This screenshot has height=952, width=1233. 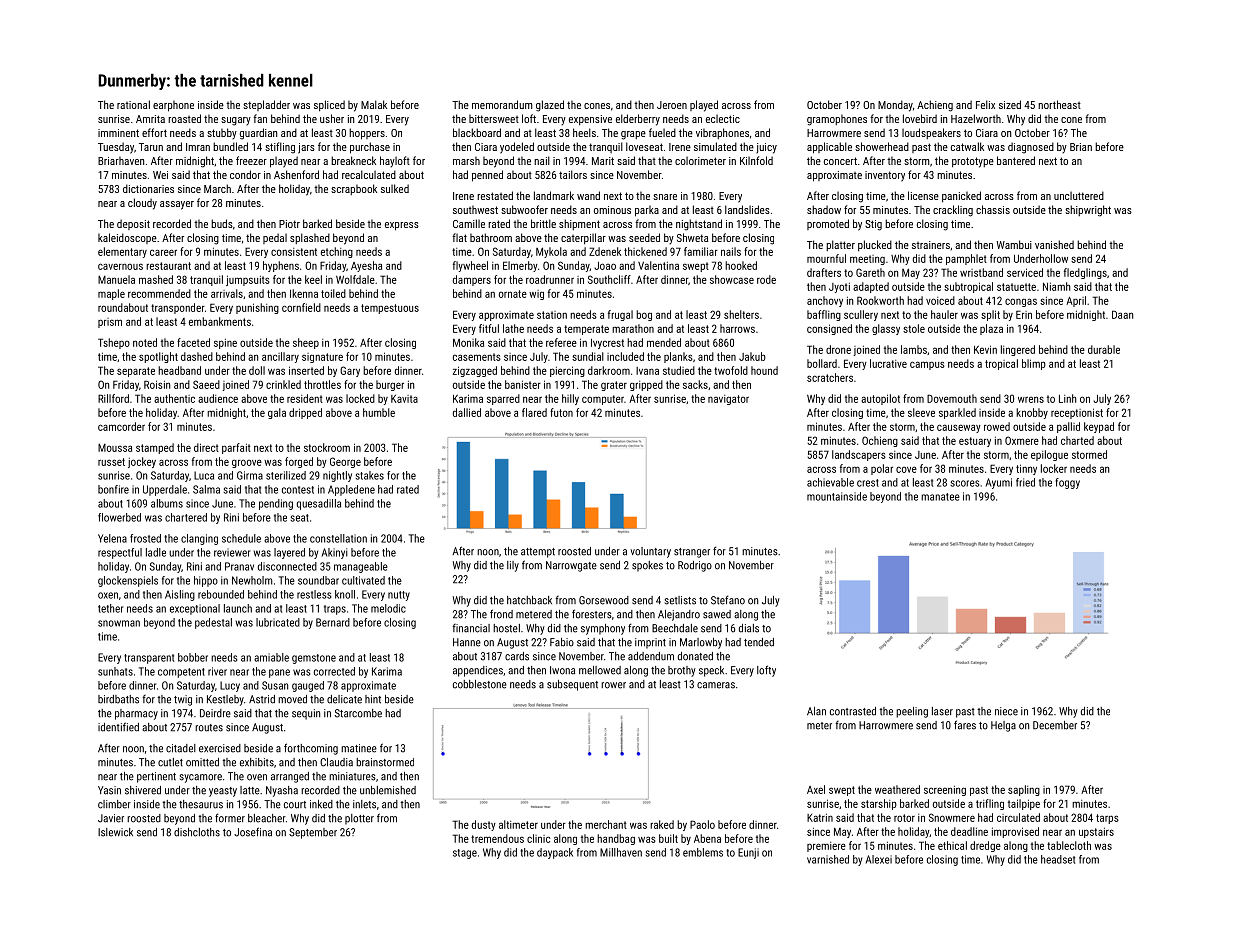 I want to click on flowerbed, so click(x=119, y=517).
